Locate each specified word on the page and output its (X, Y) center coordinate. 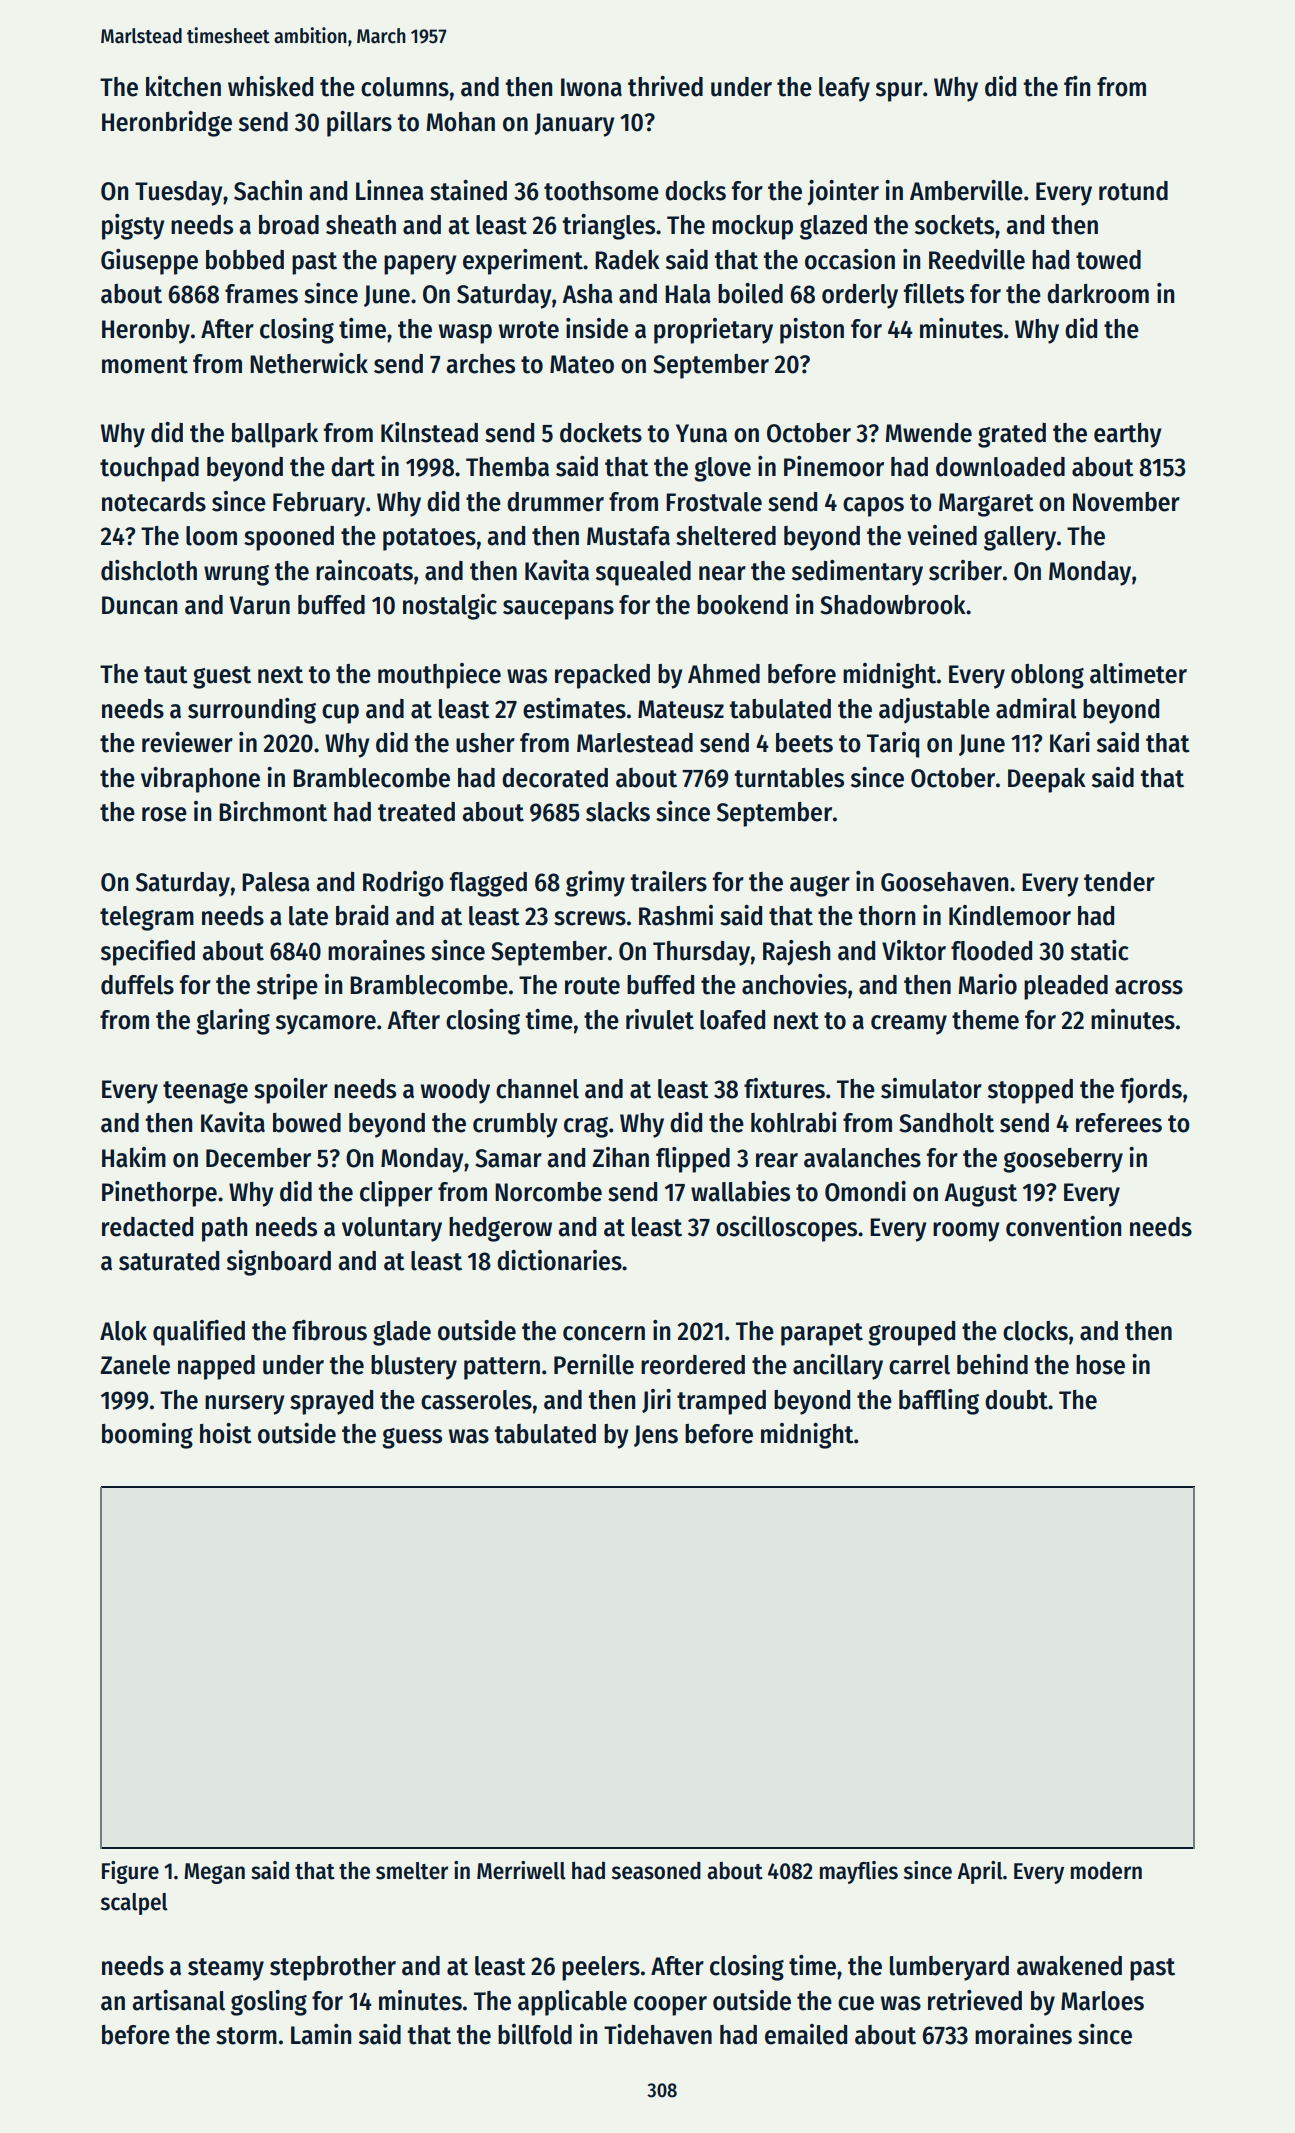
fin (1077, 86)
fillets (934, 293)
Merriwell (521, 1870)
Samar (508, 1158)
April (980, 1872)
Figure (130, 1872)
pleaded (1066, 987)
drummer (555, 502)
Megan (214, 1873)
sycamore (326, 1025)
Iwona (591, 87)
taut (166, 675)
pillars (359, 124)
